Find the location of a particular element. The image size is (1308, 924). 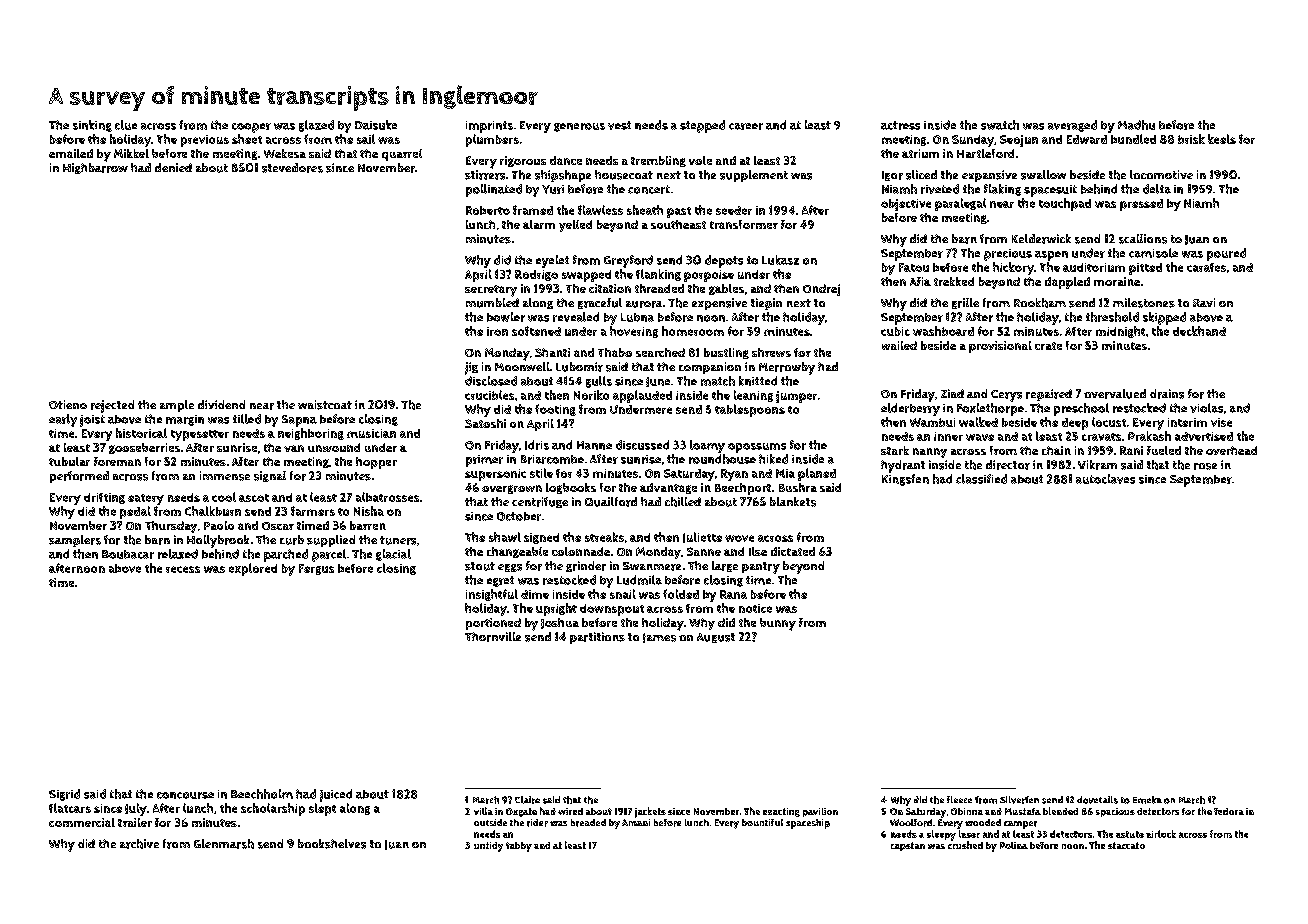

recess is located at coordinates (183, 569).
